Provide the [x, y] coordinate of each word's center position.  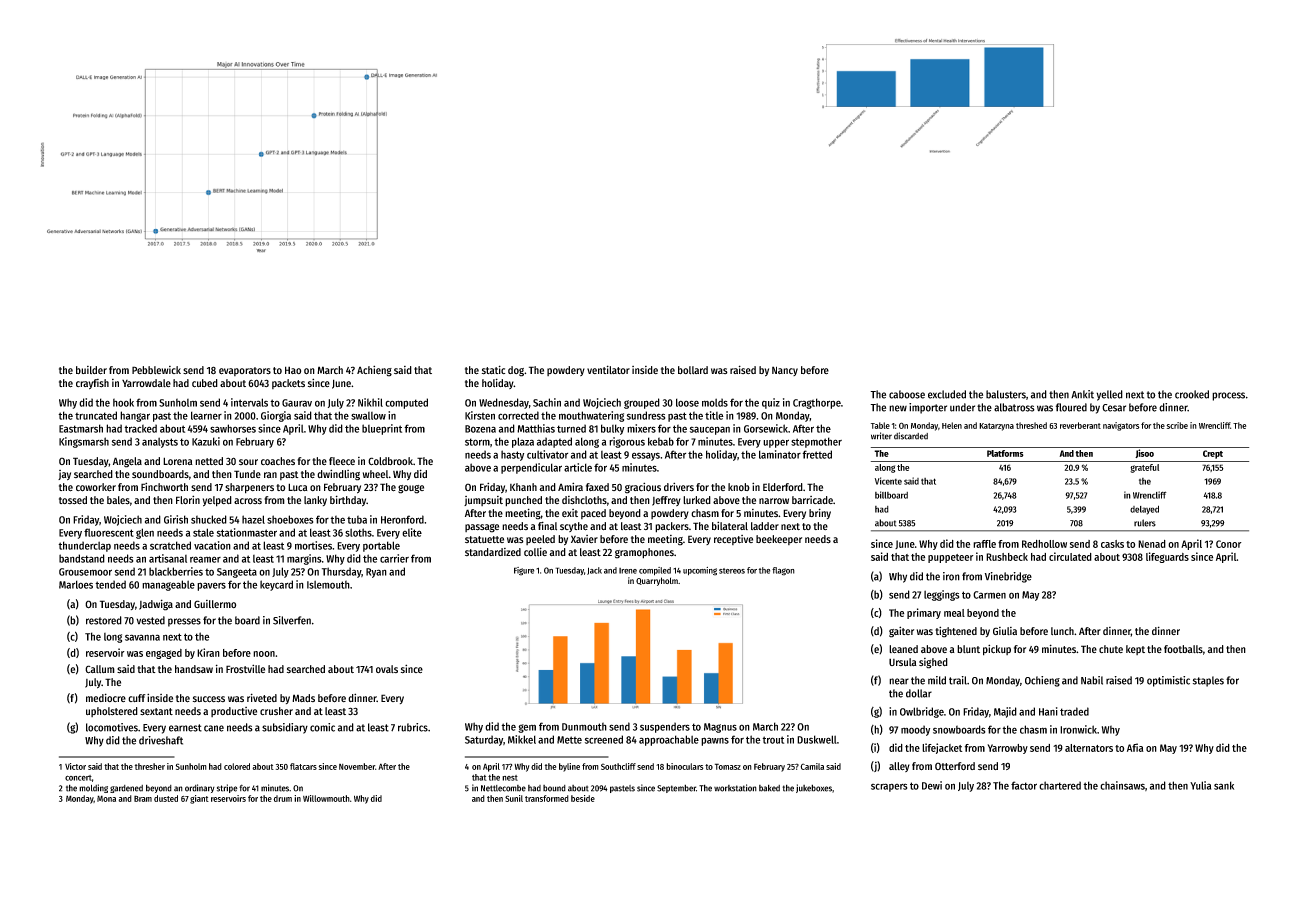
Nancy [785, 371]
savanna [142, 637]
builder [91, 370]
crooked [1192, 394]
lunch [1062, 631]
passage [482, 528]
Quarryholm [657, 581]
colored [237, 766]
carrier [394, 558]
